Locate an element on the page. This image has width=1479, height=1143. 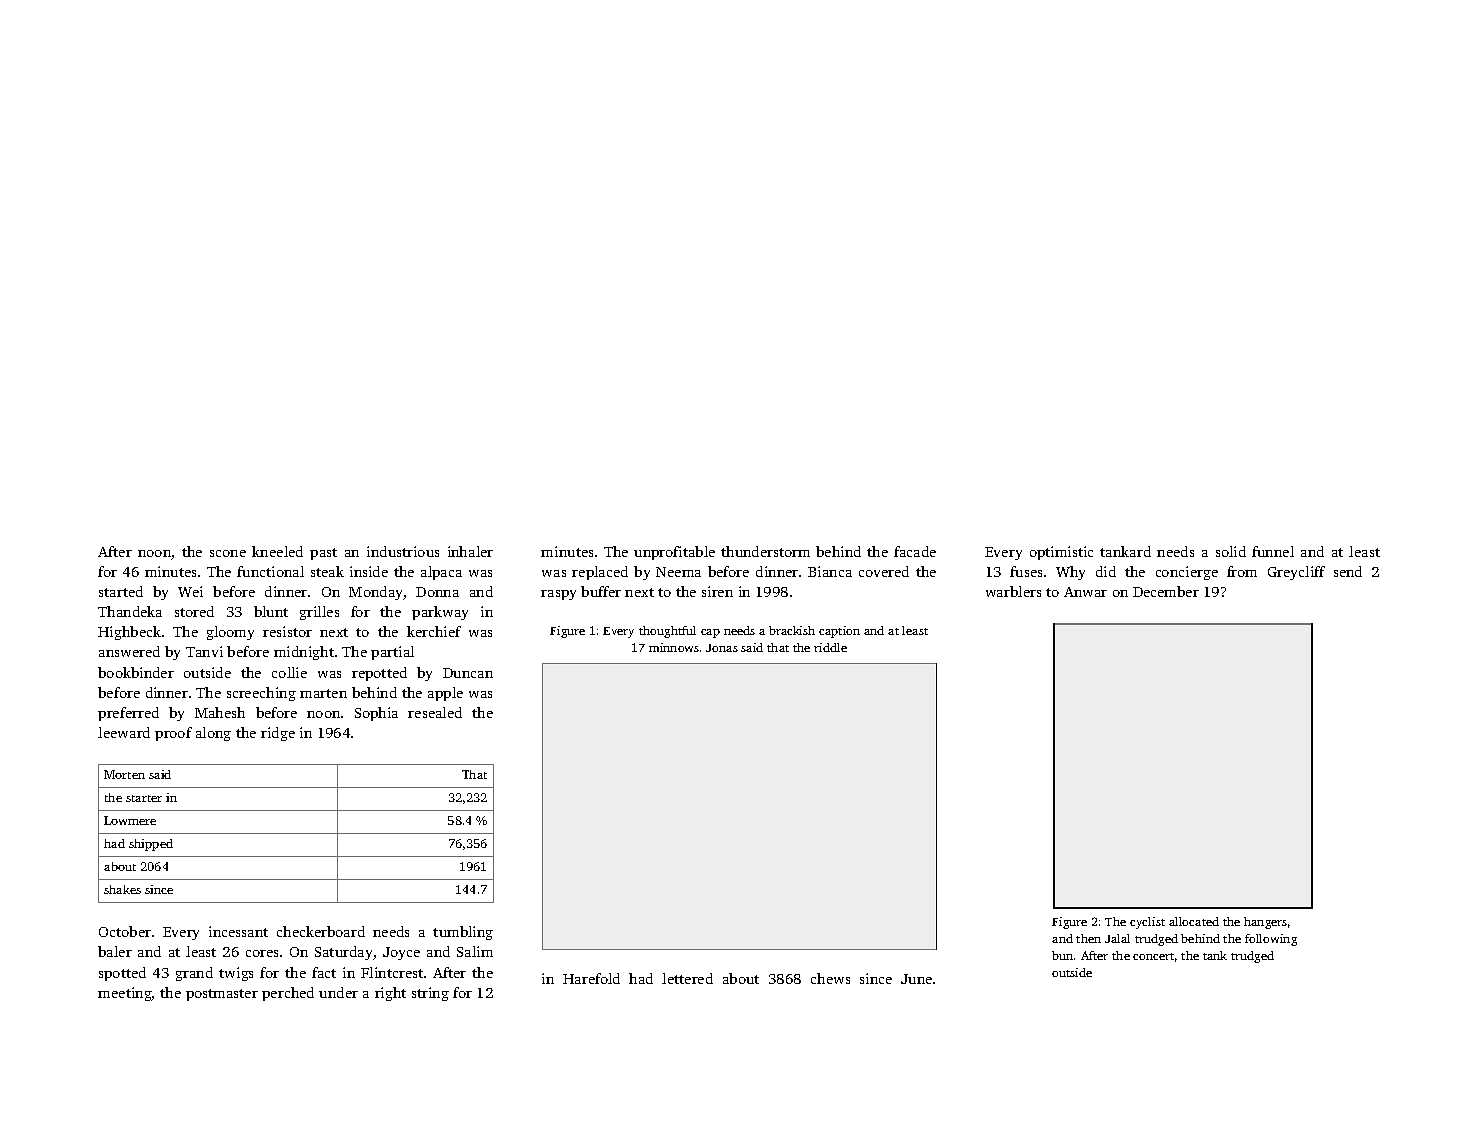
chews is located at coordinates (830, 978).
